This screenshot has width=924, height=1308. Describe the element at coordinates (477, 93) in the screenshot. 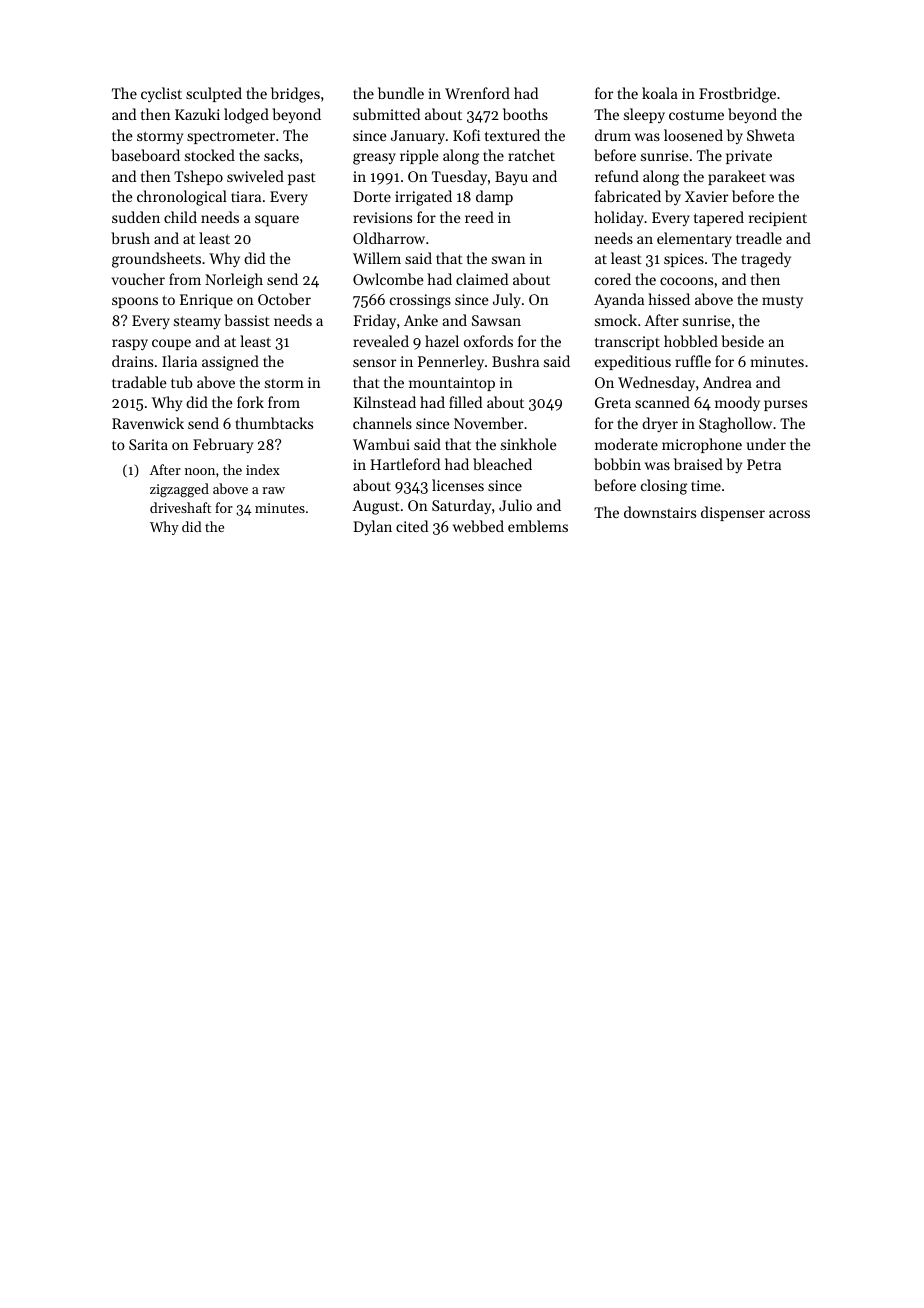

I see `Wrenford` at that location.
